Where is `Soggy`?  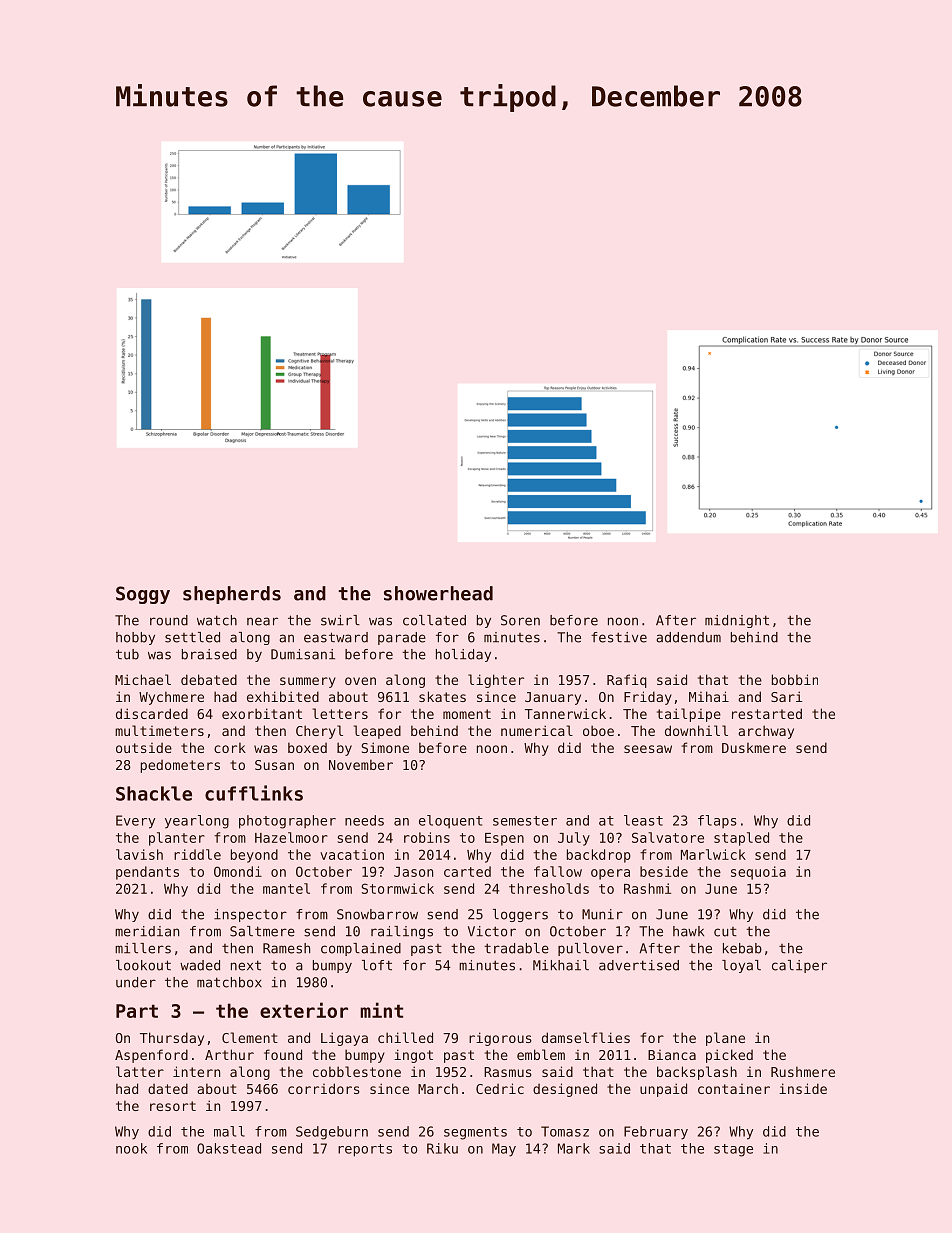 Soggy is located at coordinates (143, 595).
